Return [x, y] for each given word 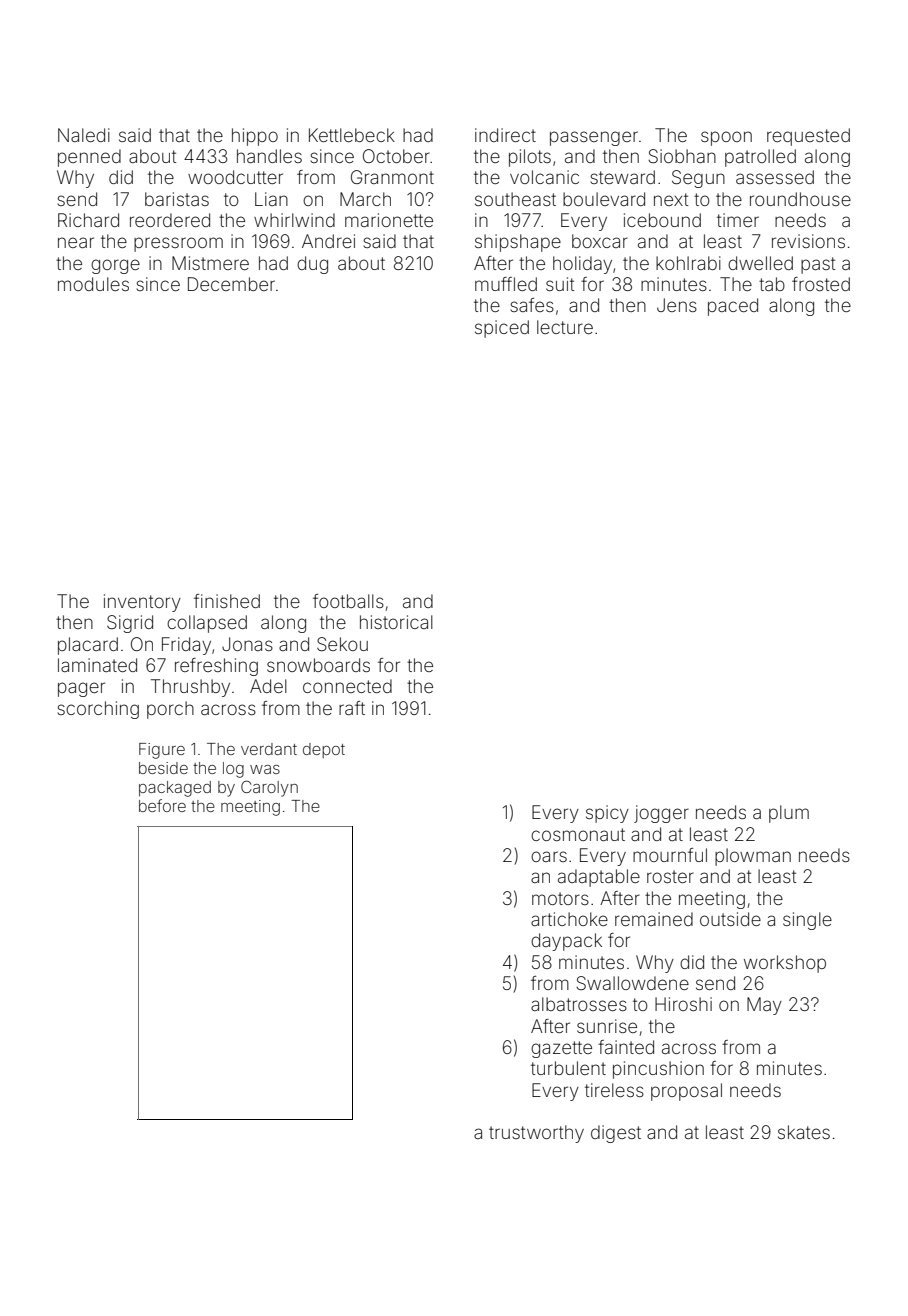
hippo [255, 137]
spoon [726, 138]
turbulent [568, 1068]
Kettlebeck [352, 135]
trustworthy [536, 1134]
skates [804, 1132]
